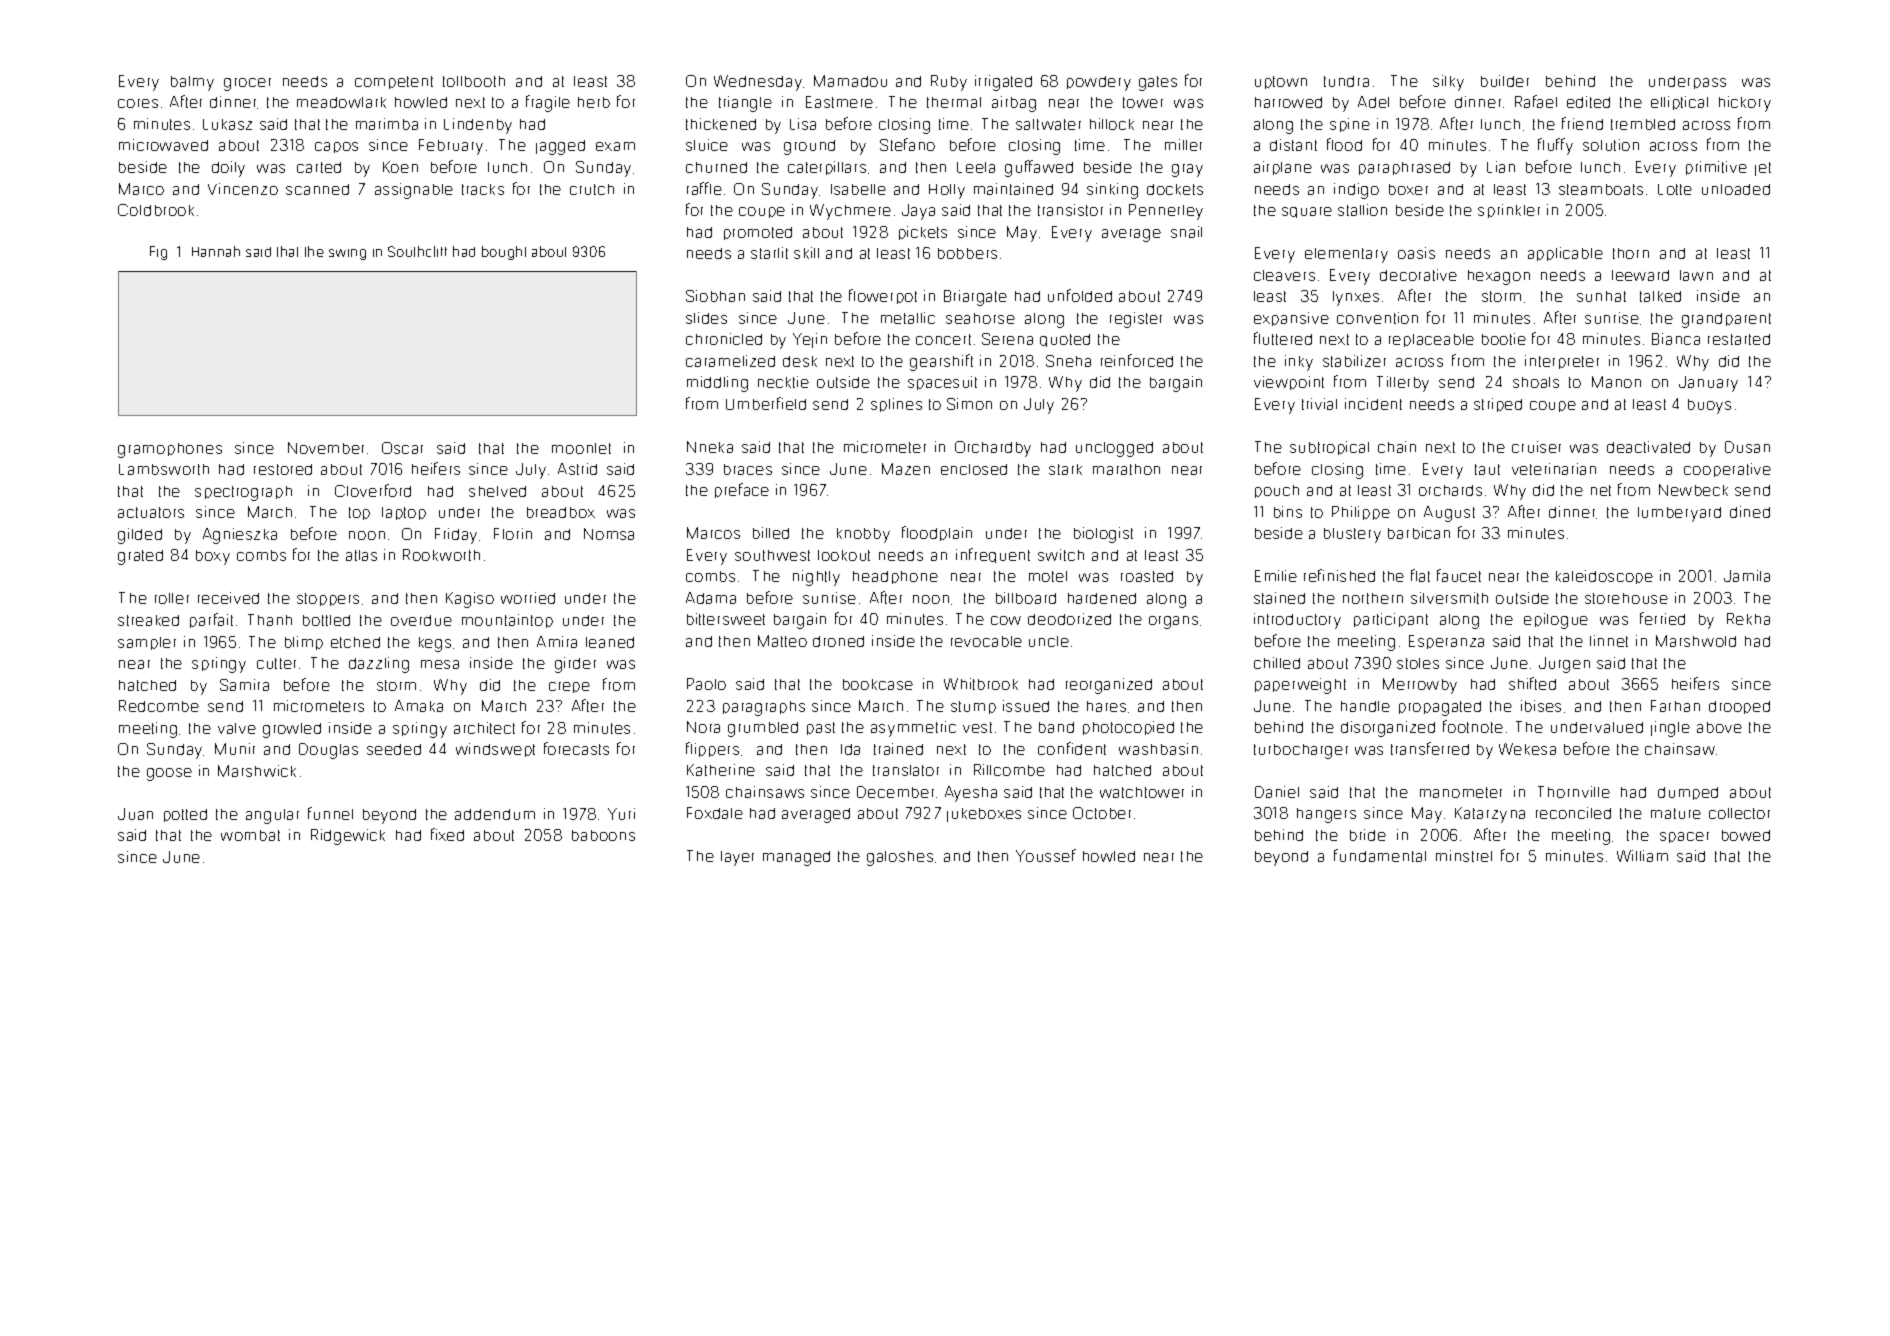 This screenshot has width=1890, height=1336. What do you see at coordinates (192, 83) in the screenshot?
I see `balmy` at bounding box center [192, 83].
